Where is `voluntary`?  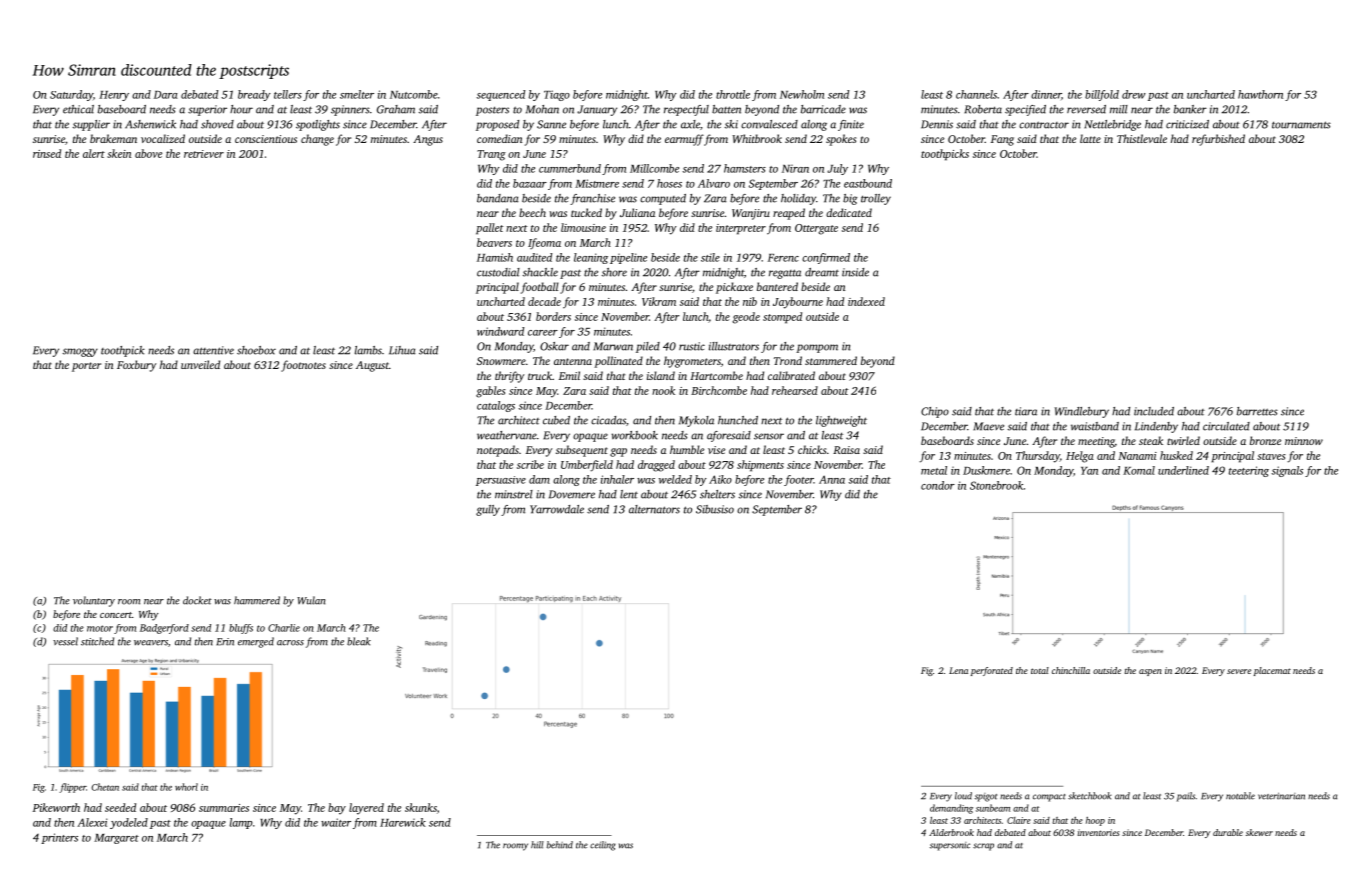 voluntary is located at coordinates (94, 601).
